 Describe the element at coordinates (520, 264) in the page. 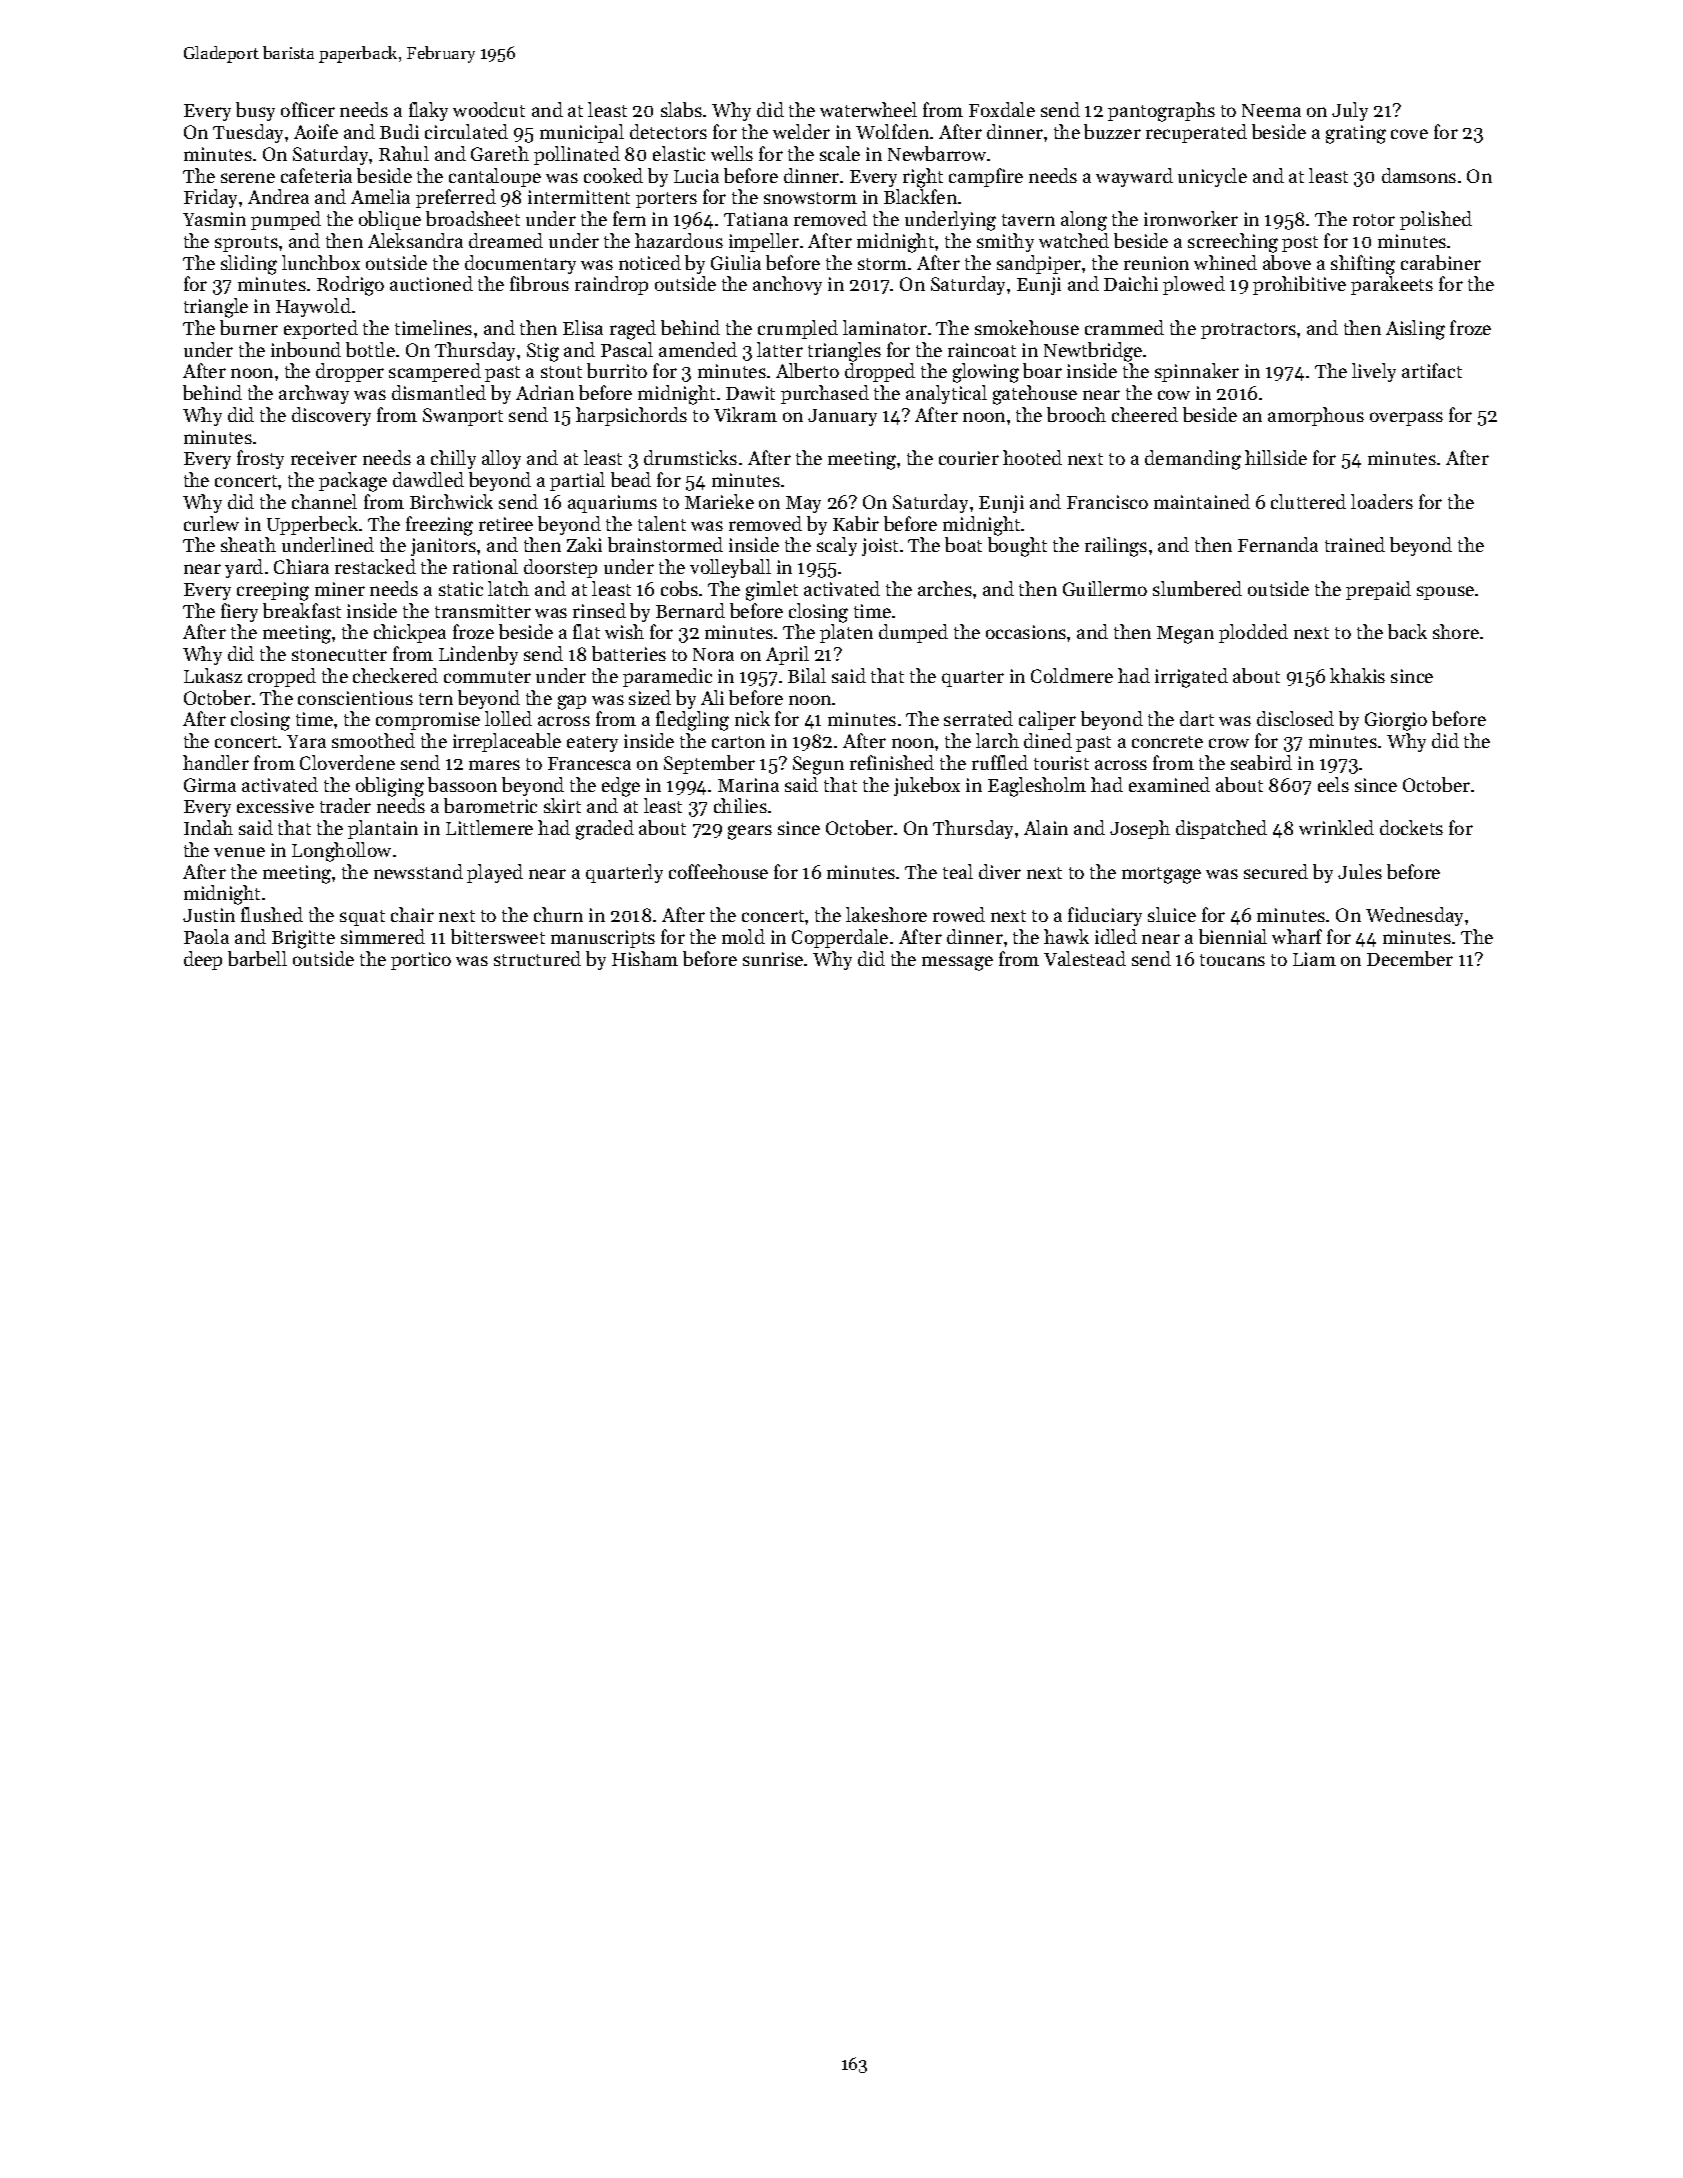

I see `documentary` at that location.
